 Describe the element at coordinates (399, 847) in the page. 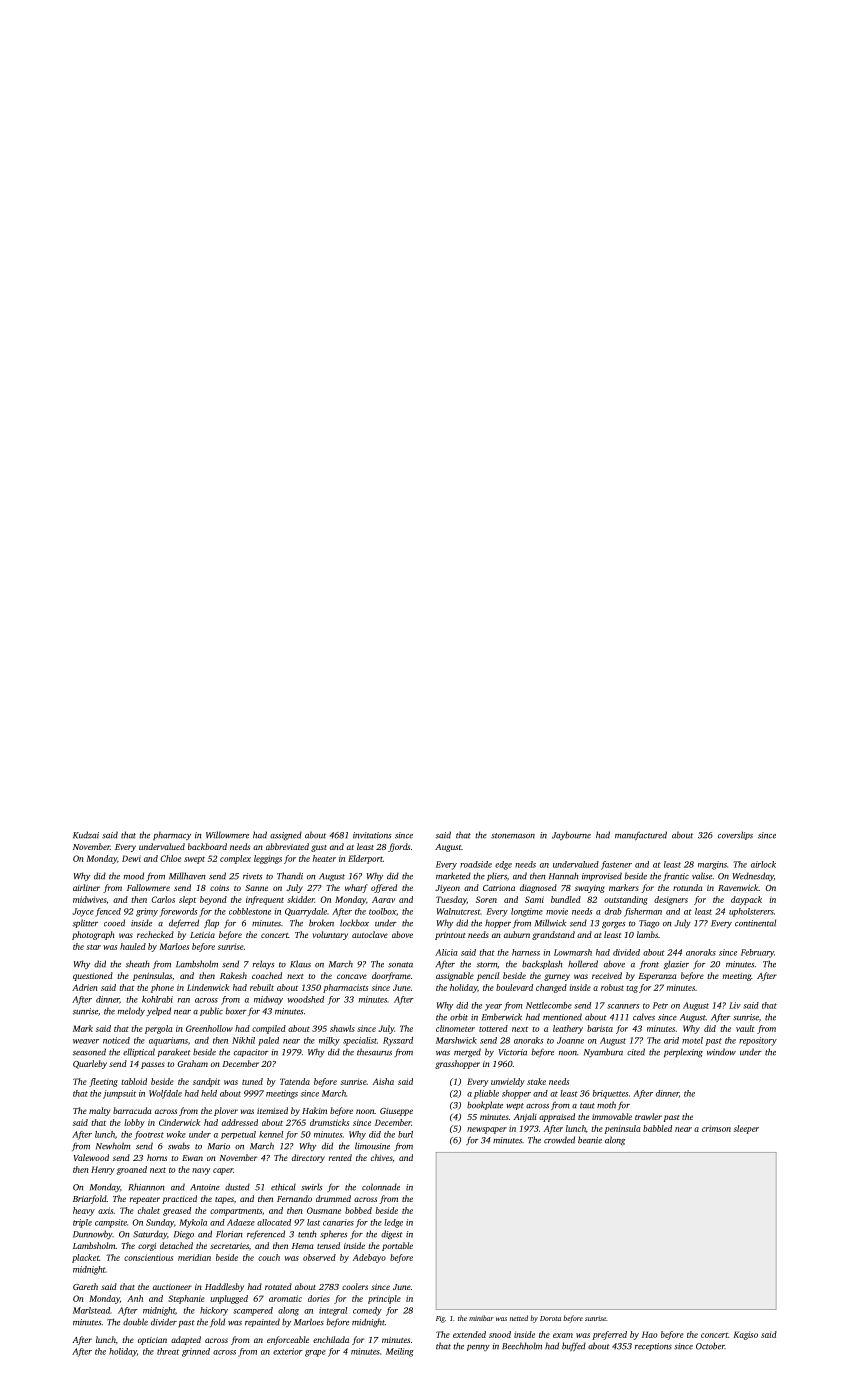

I see `fjords` at that location.
